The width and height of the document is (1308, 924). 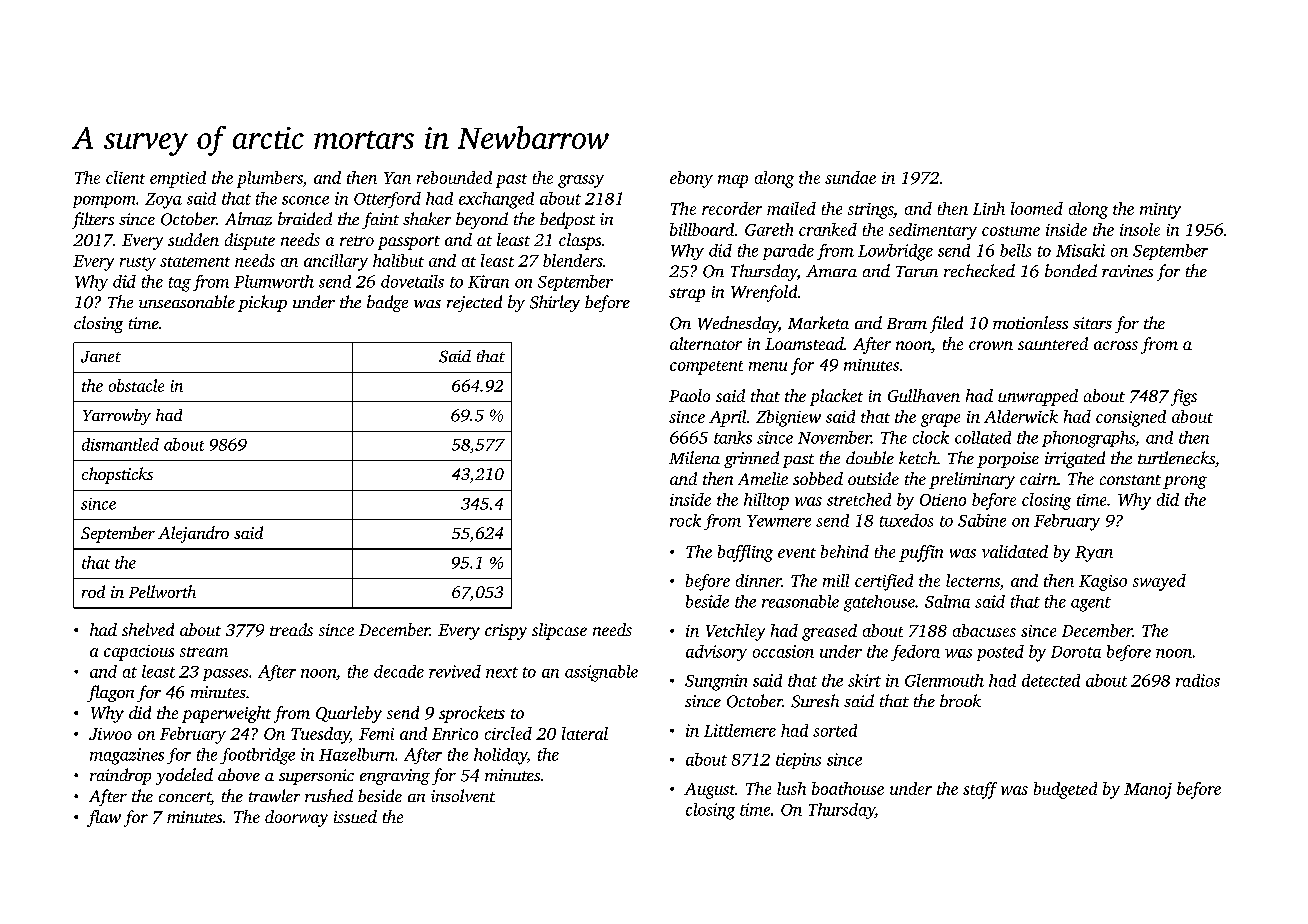 What do you see at coordinates (779, 521) in the document?
I see `Yewmere` at bounding box center [779, 521].
